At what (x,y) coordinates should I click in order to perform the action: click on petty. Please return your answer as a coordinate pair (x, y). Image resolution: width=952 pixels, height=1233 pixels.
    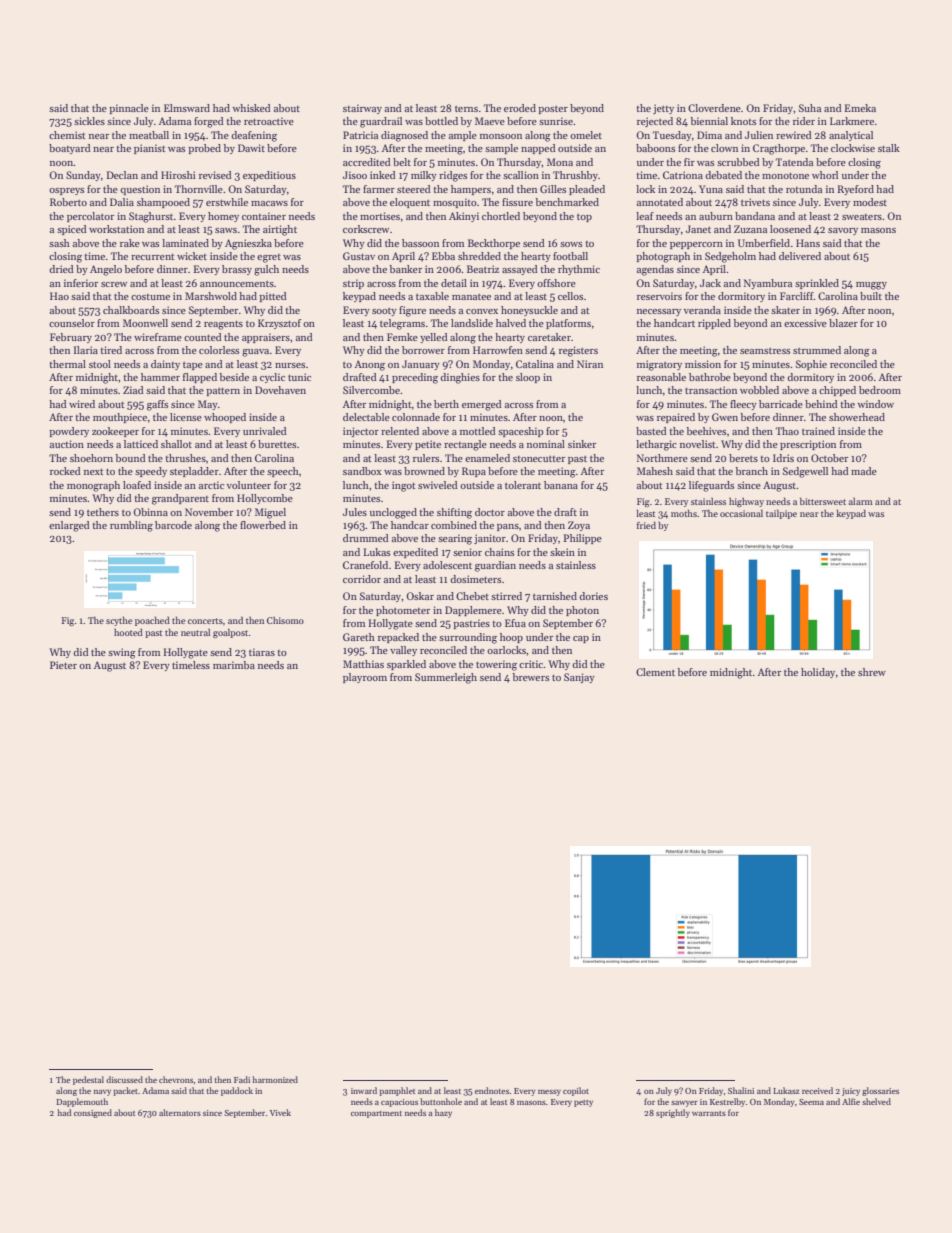
    Looking at the image, I should click on (583, 1103).
